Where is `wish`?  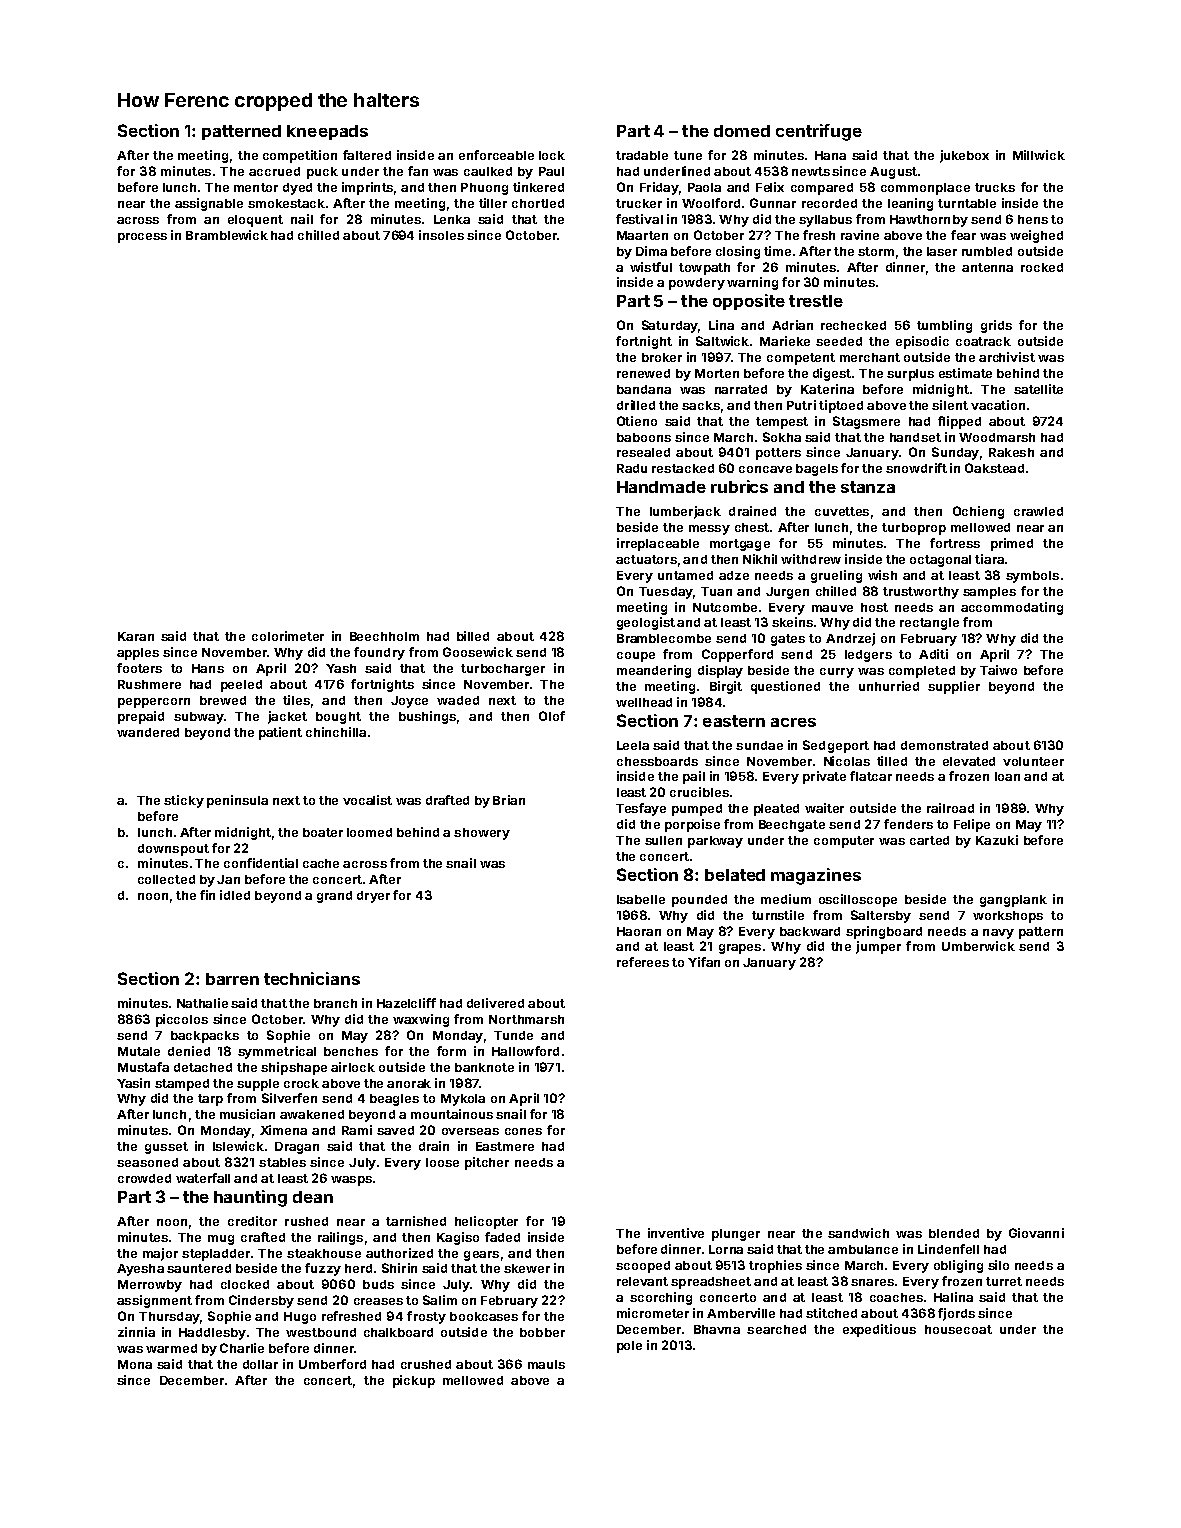
wish is located at coordinates (882, 575).
